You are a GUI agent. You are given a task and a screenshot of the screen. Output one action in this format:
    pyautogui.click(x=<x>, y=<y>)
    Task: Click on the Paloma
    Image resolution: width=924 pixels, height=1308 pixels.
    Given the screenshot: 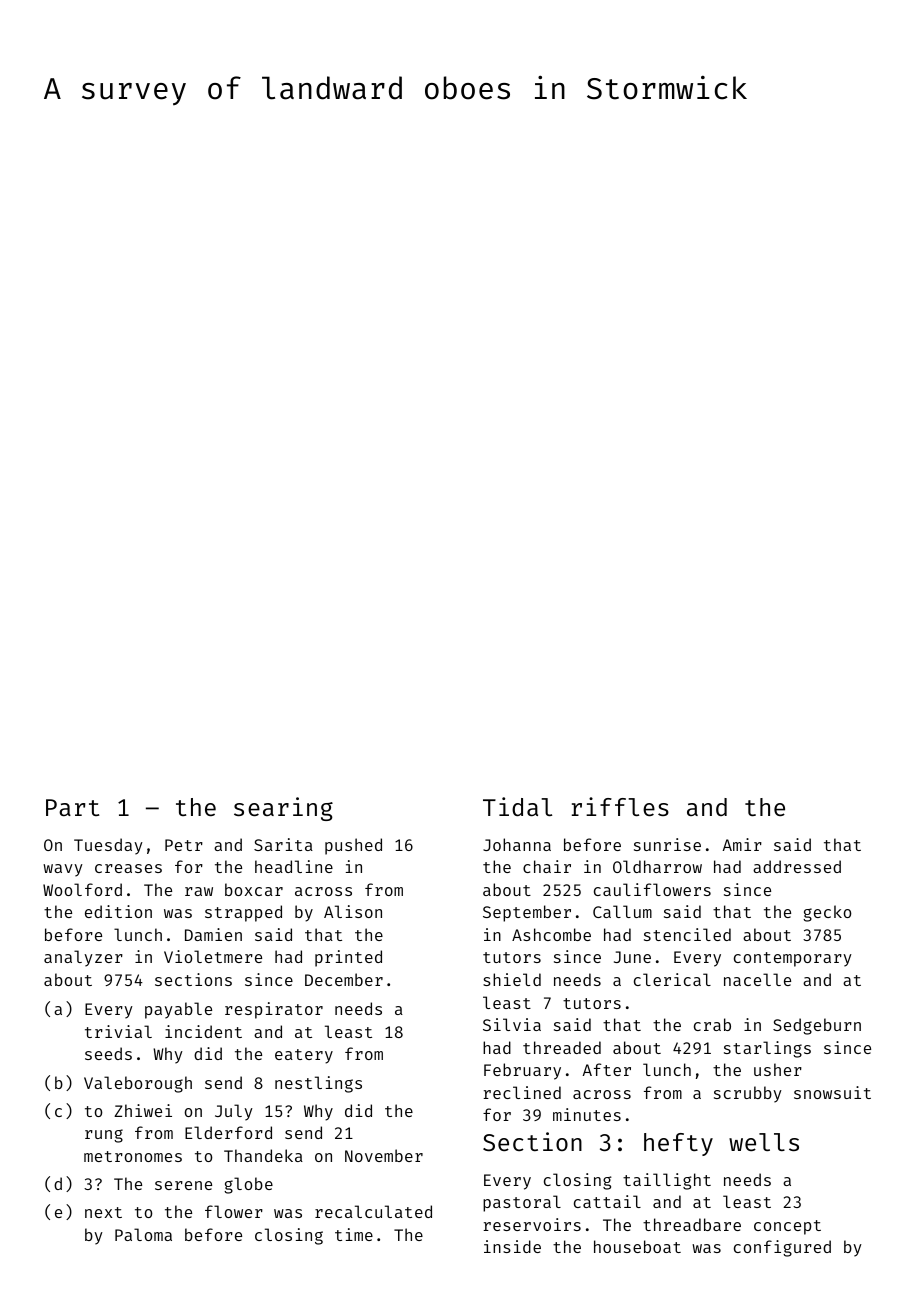 What is the action you would take?
    pyautogui.click(x=143, y=1234)
